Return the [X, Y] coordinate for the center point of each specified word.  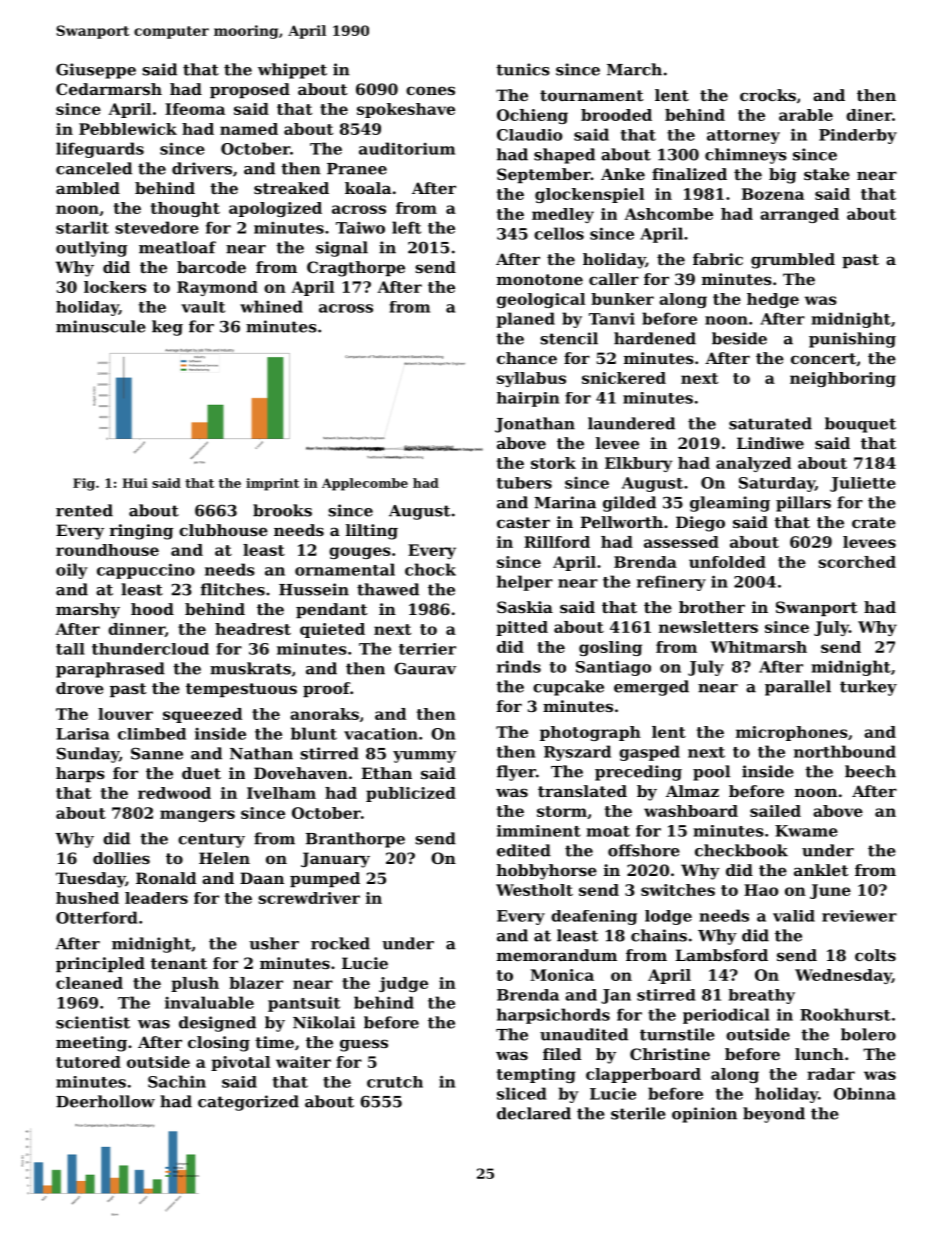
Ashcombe [668, 214]
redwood [174, 793]
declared [534, 1113]
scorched [857, 562]
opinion [704, 1115]
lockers [115, 287]
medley [563, 215]
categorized [248, 1103]
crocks [768, 95]
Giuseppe [96, 71]
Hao [761, 890]
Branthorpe [355, 840]
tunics [523, 69]
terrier [427, 649]
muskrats [250, 668]
